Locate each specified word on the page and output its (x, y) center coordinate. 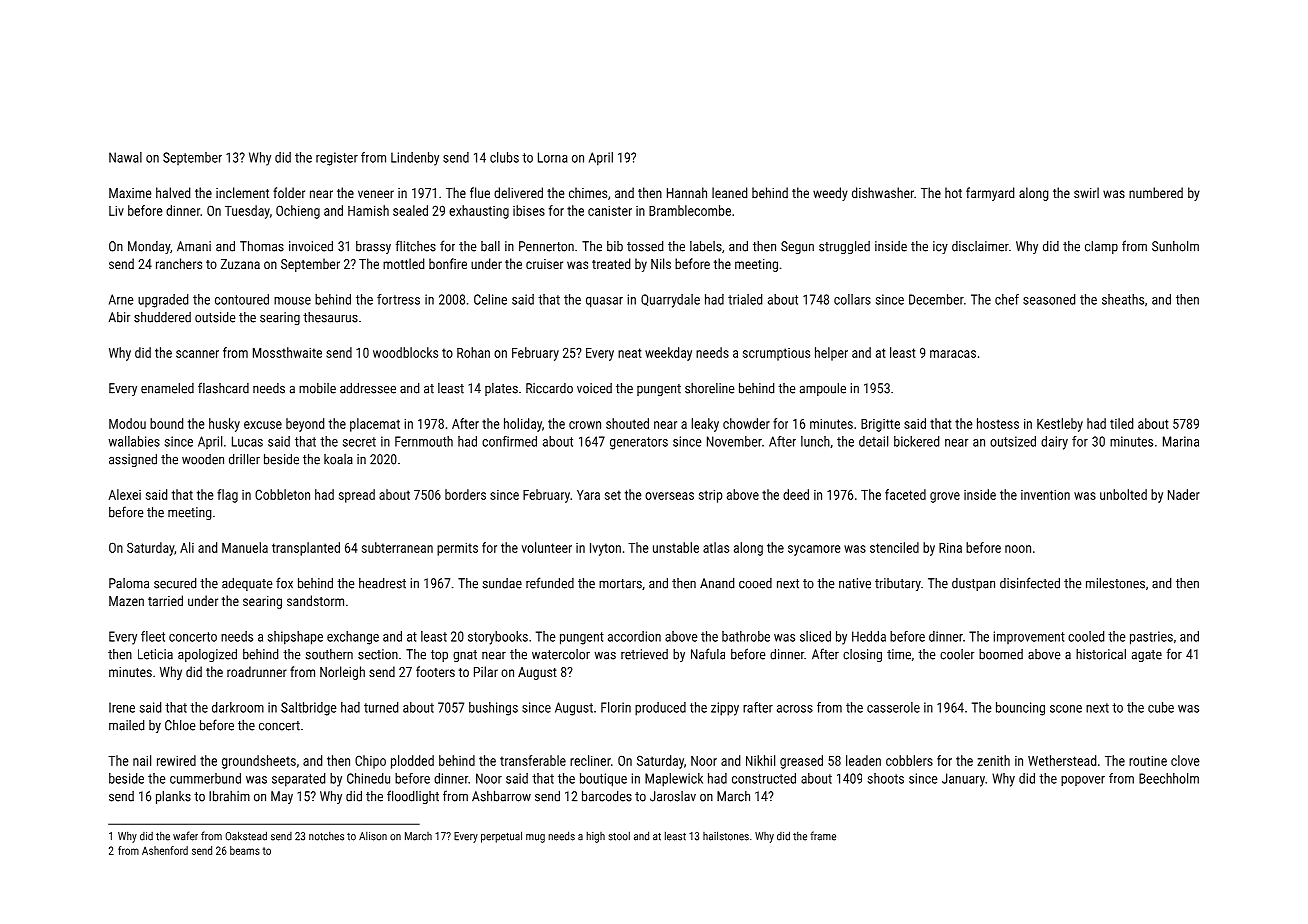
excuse (263, 425)
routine (1148, 761)
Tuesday (247, 212)
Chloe (180, 725)
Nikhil (760, 760)
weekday (668, 354)
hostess (998, 423)
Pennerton (546, 246)
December (936, 299)
